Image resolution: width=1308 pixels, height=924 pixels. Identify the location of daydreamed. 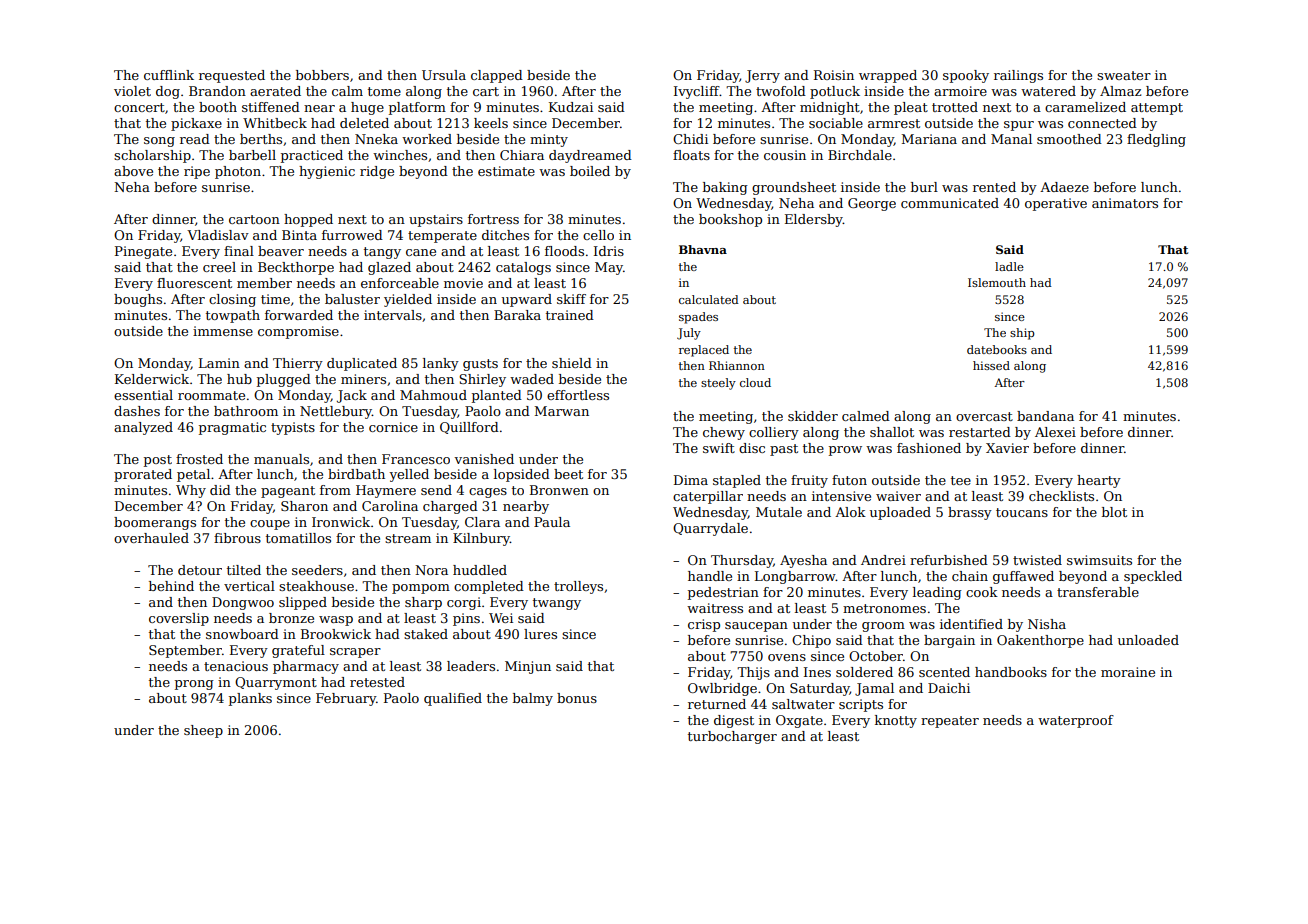
(590, 156).
